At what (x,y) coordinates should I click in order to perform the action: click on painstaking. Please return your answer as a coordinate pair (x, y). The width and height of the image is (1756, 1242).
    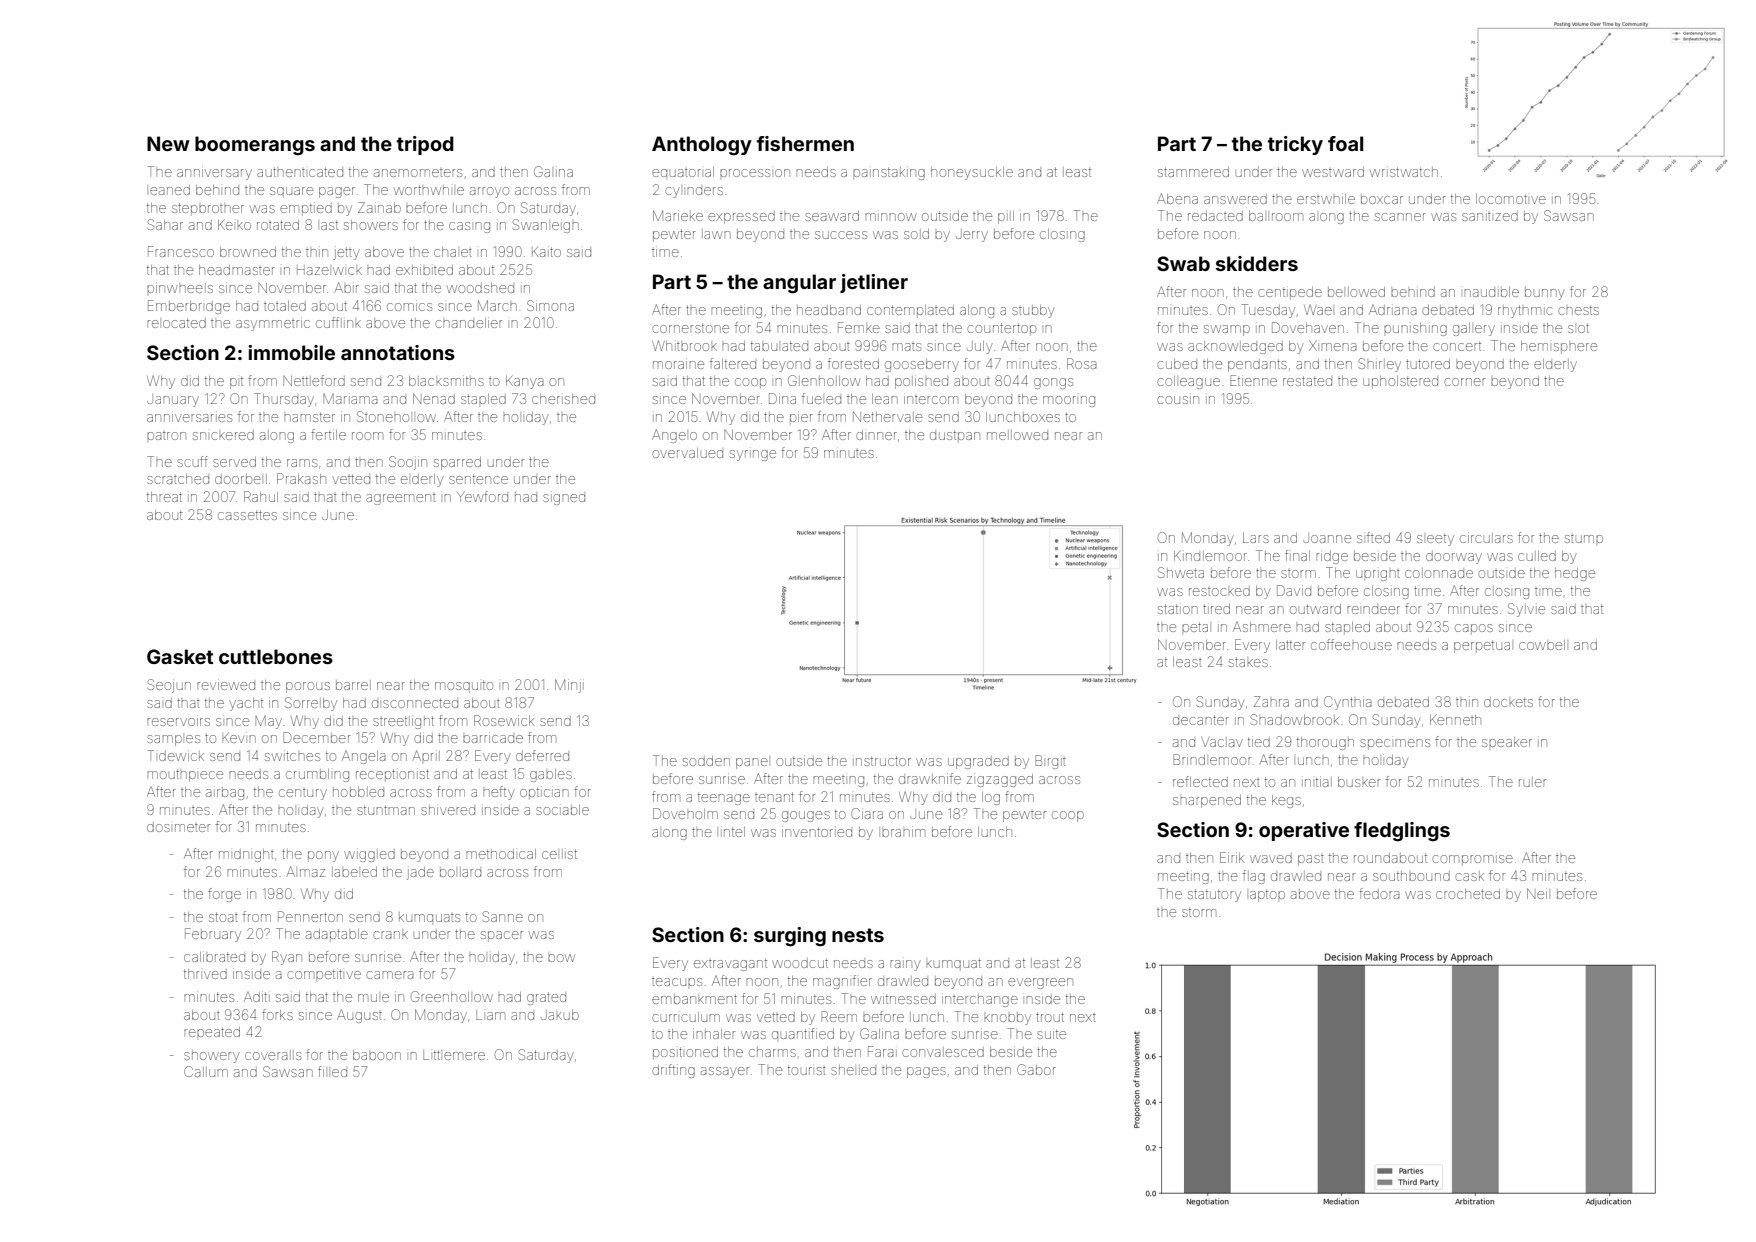
    Looking at the image, I should click on (889, 173).
